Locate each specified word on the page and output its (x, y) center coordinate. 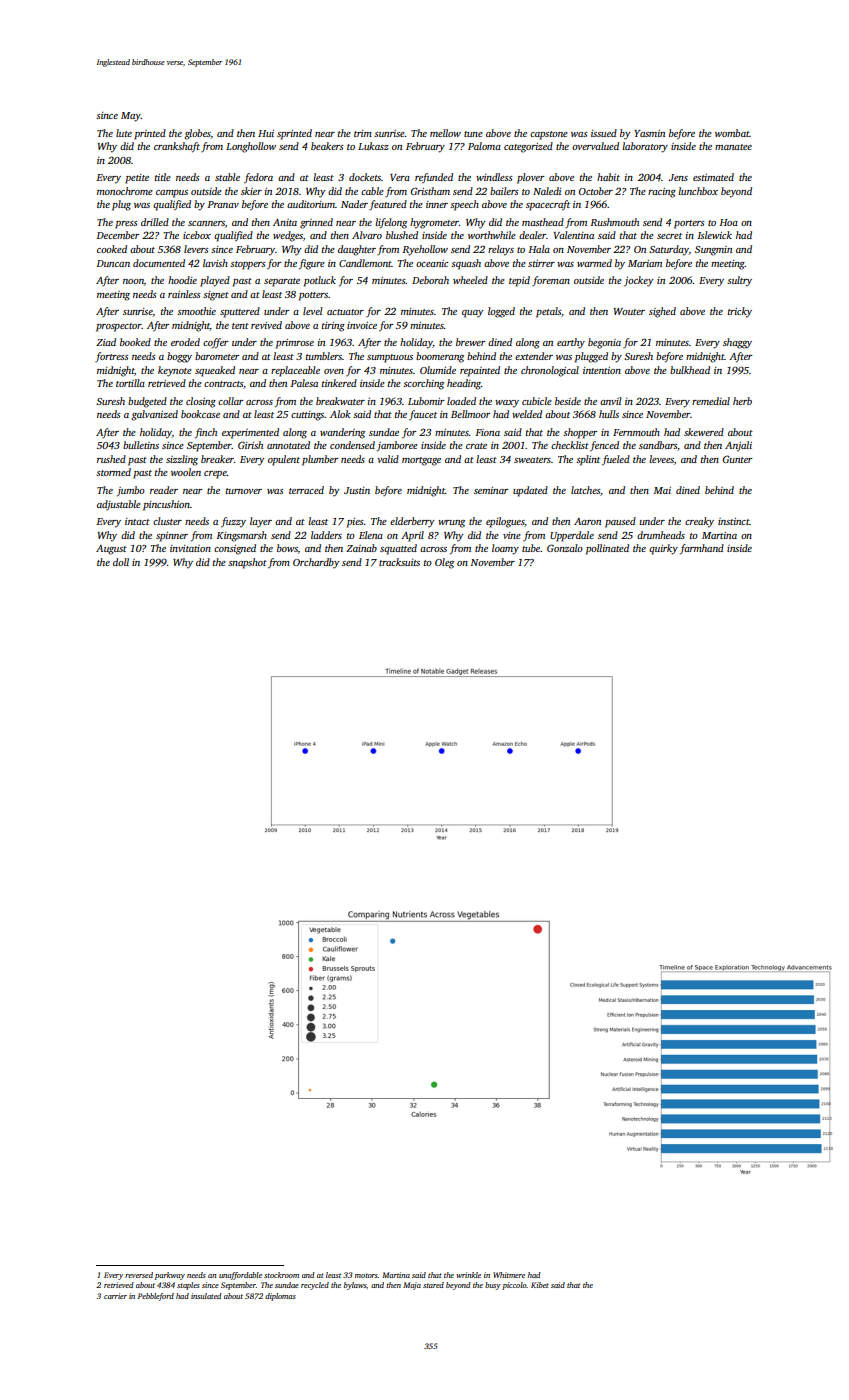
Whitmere (509, 1275)
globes (197, 134)
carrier (115, 1296)
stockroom (281, 1275)
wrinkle (468, 1275)
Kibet (540, 1285)
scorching (423, 384)
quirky (663, 549)
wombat (732, 133)
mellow (445, 133)
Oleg (444, 563)
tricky (740, 312)
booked (135, 342)
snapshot (247, 563)
